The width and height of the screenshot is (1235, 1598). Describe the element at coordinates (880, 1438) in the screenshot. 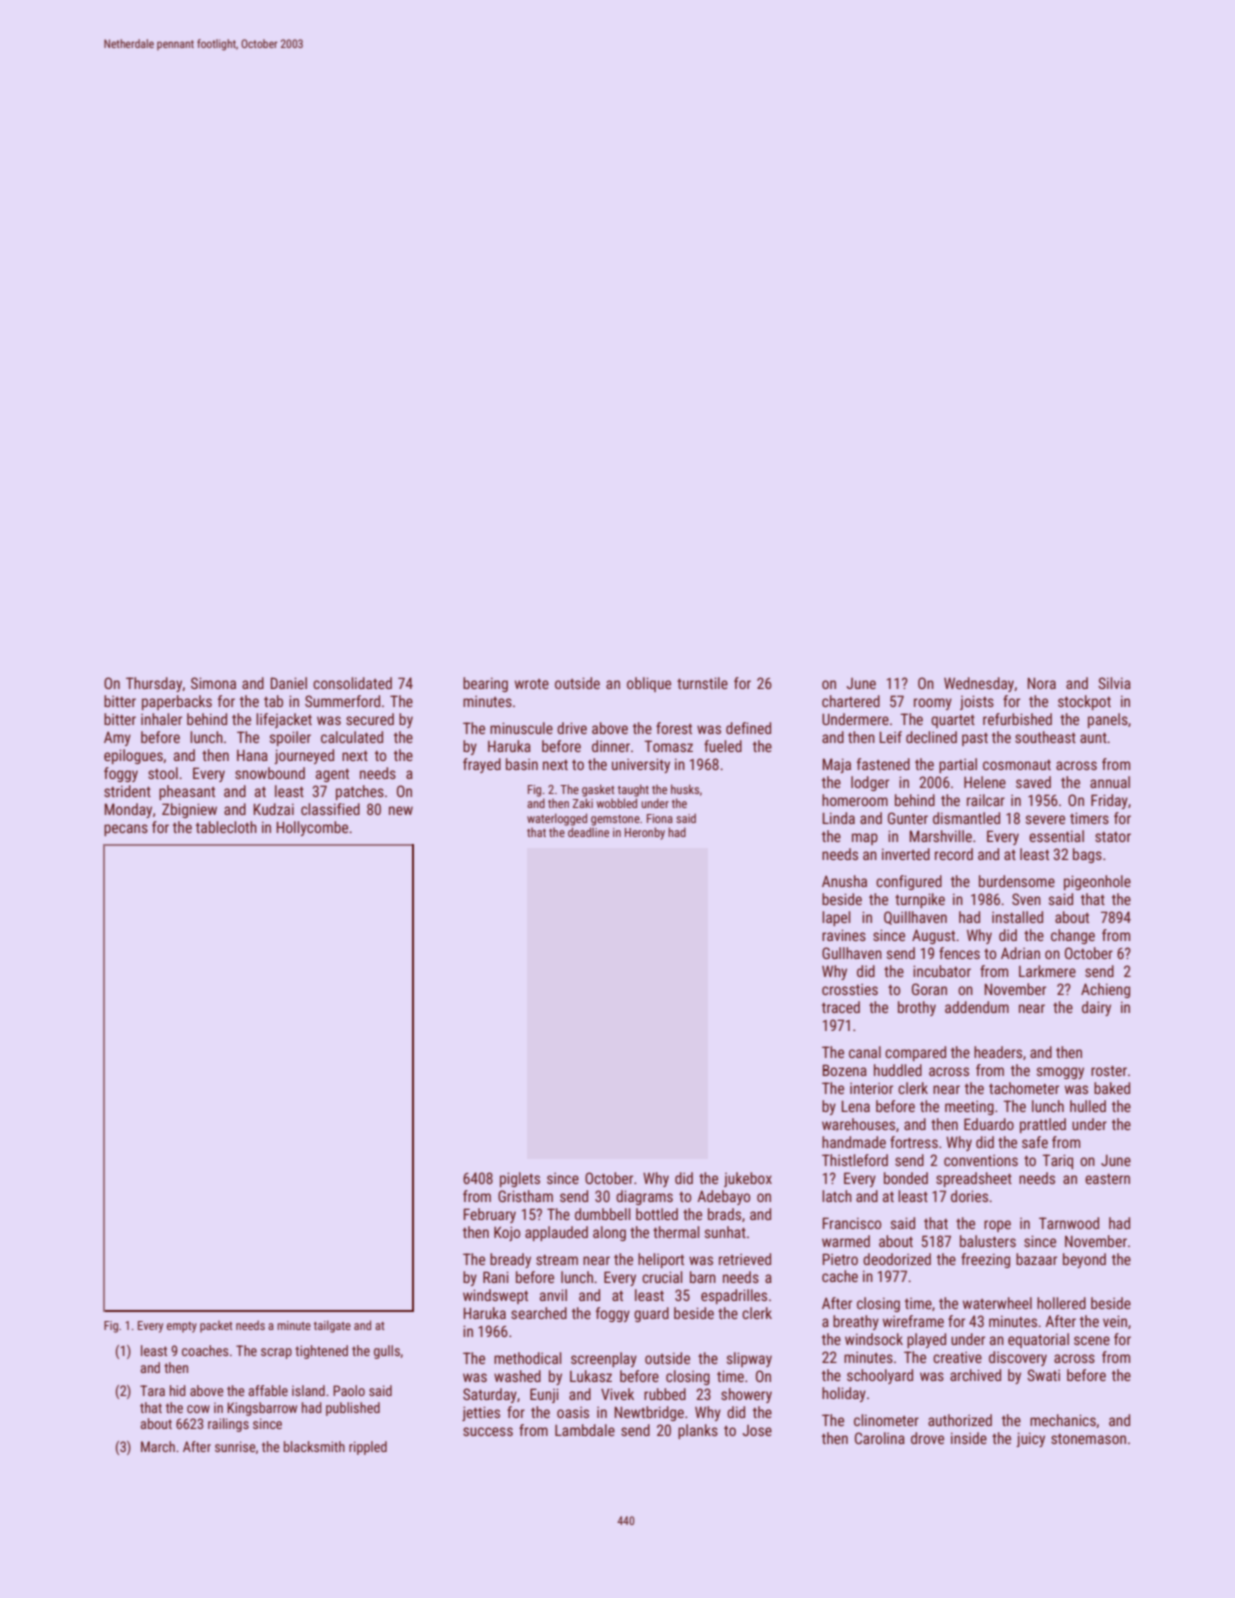

I see `Carolina` at that location.
